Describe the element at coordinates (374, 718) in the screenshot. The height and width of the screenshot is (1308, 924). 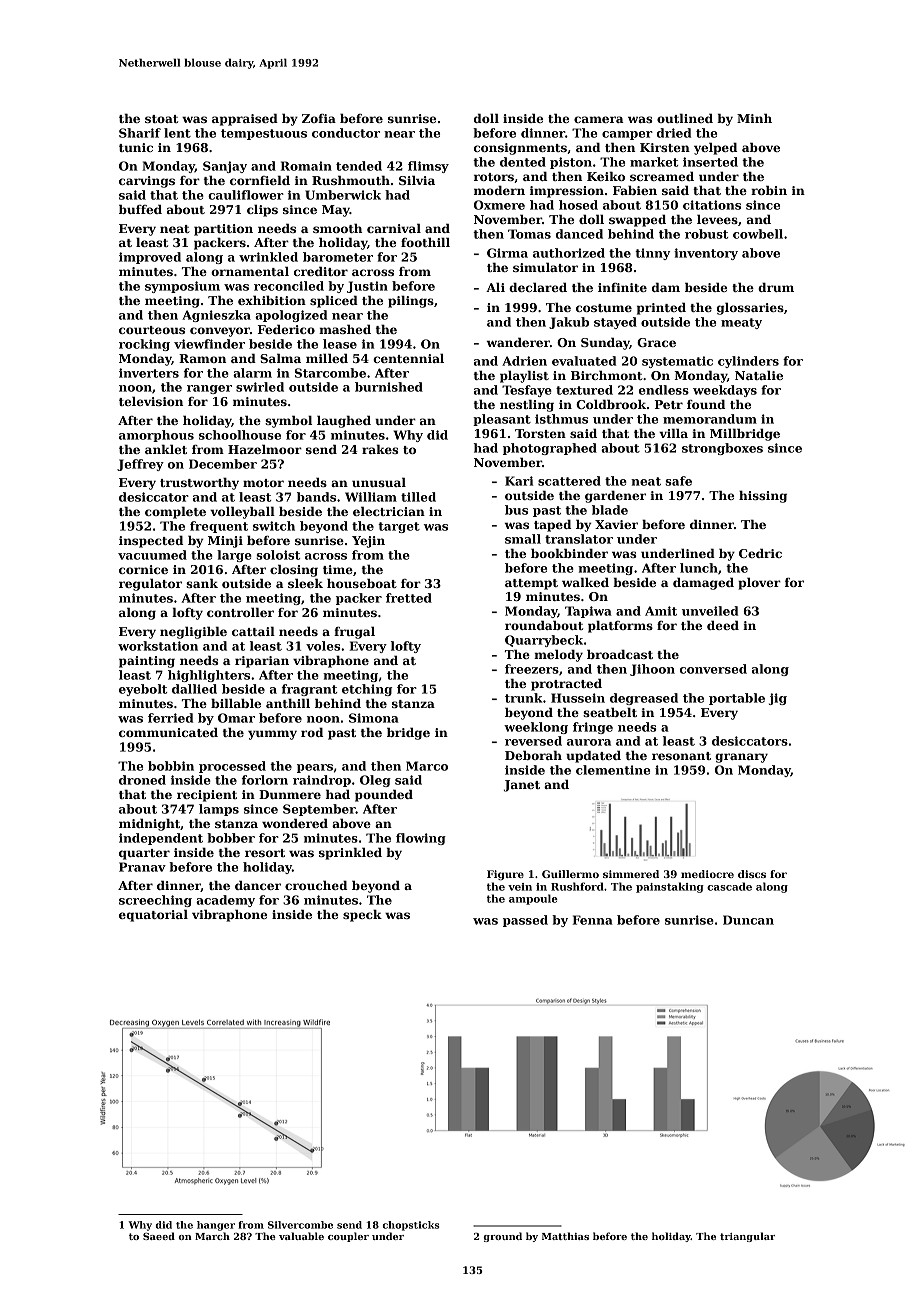
I see `Simona` at that location.
